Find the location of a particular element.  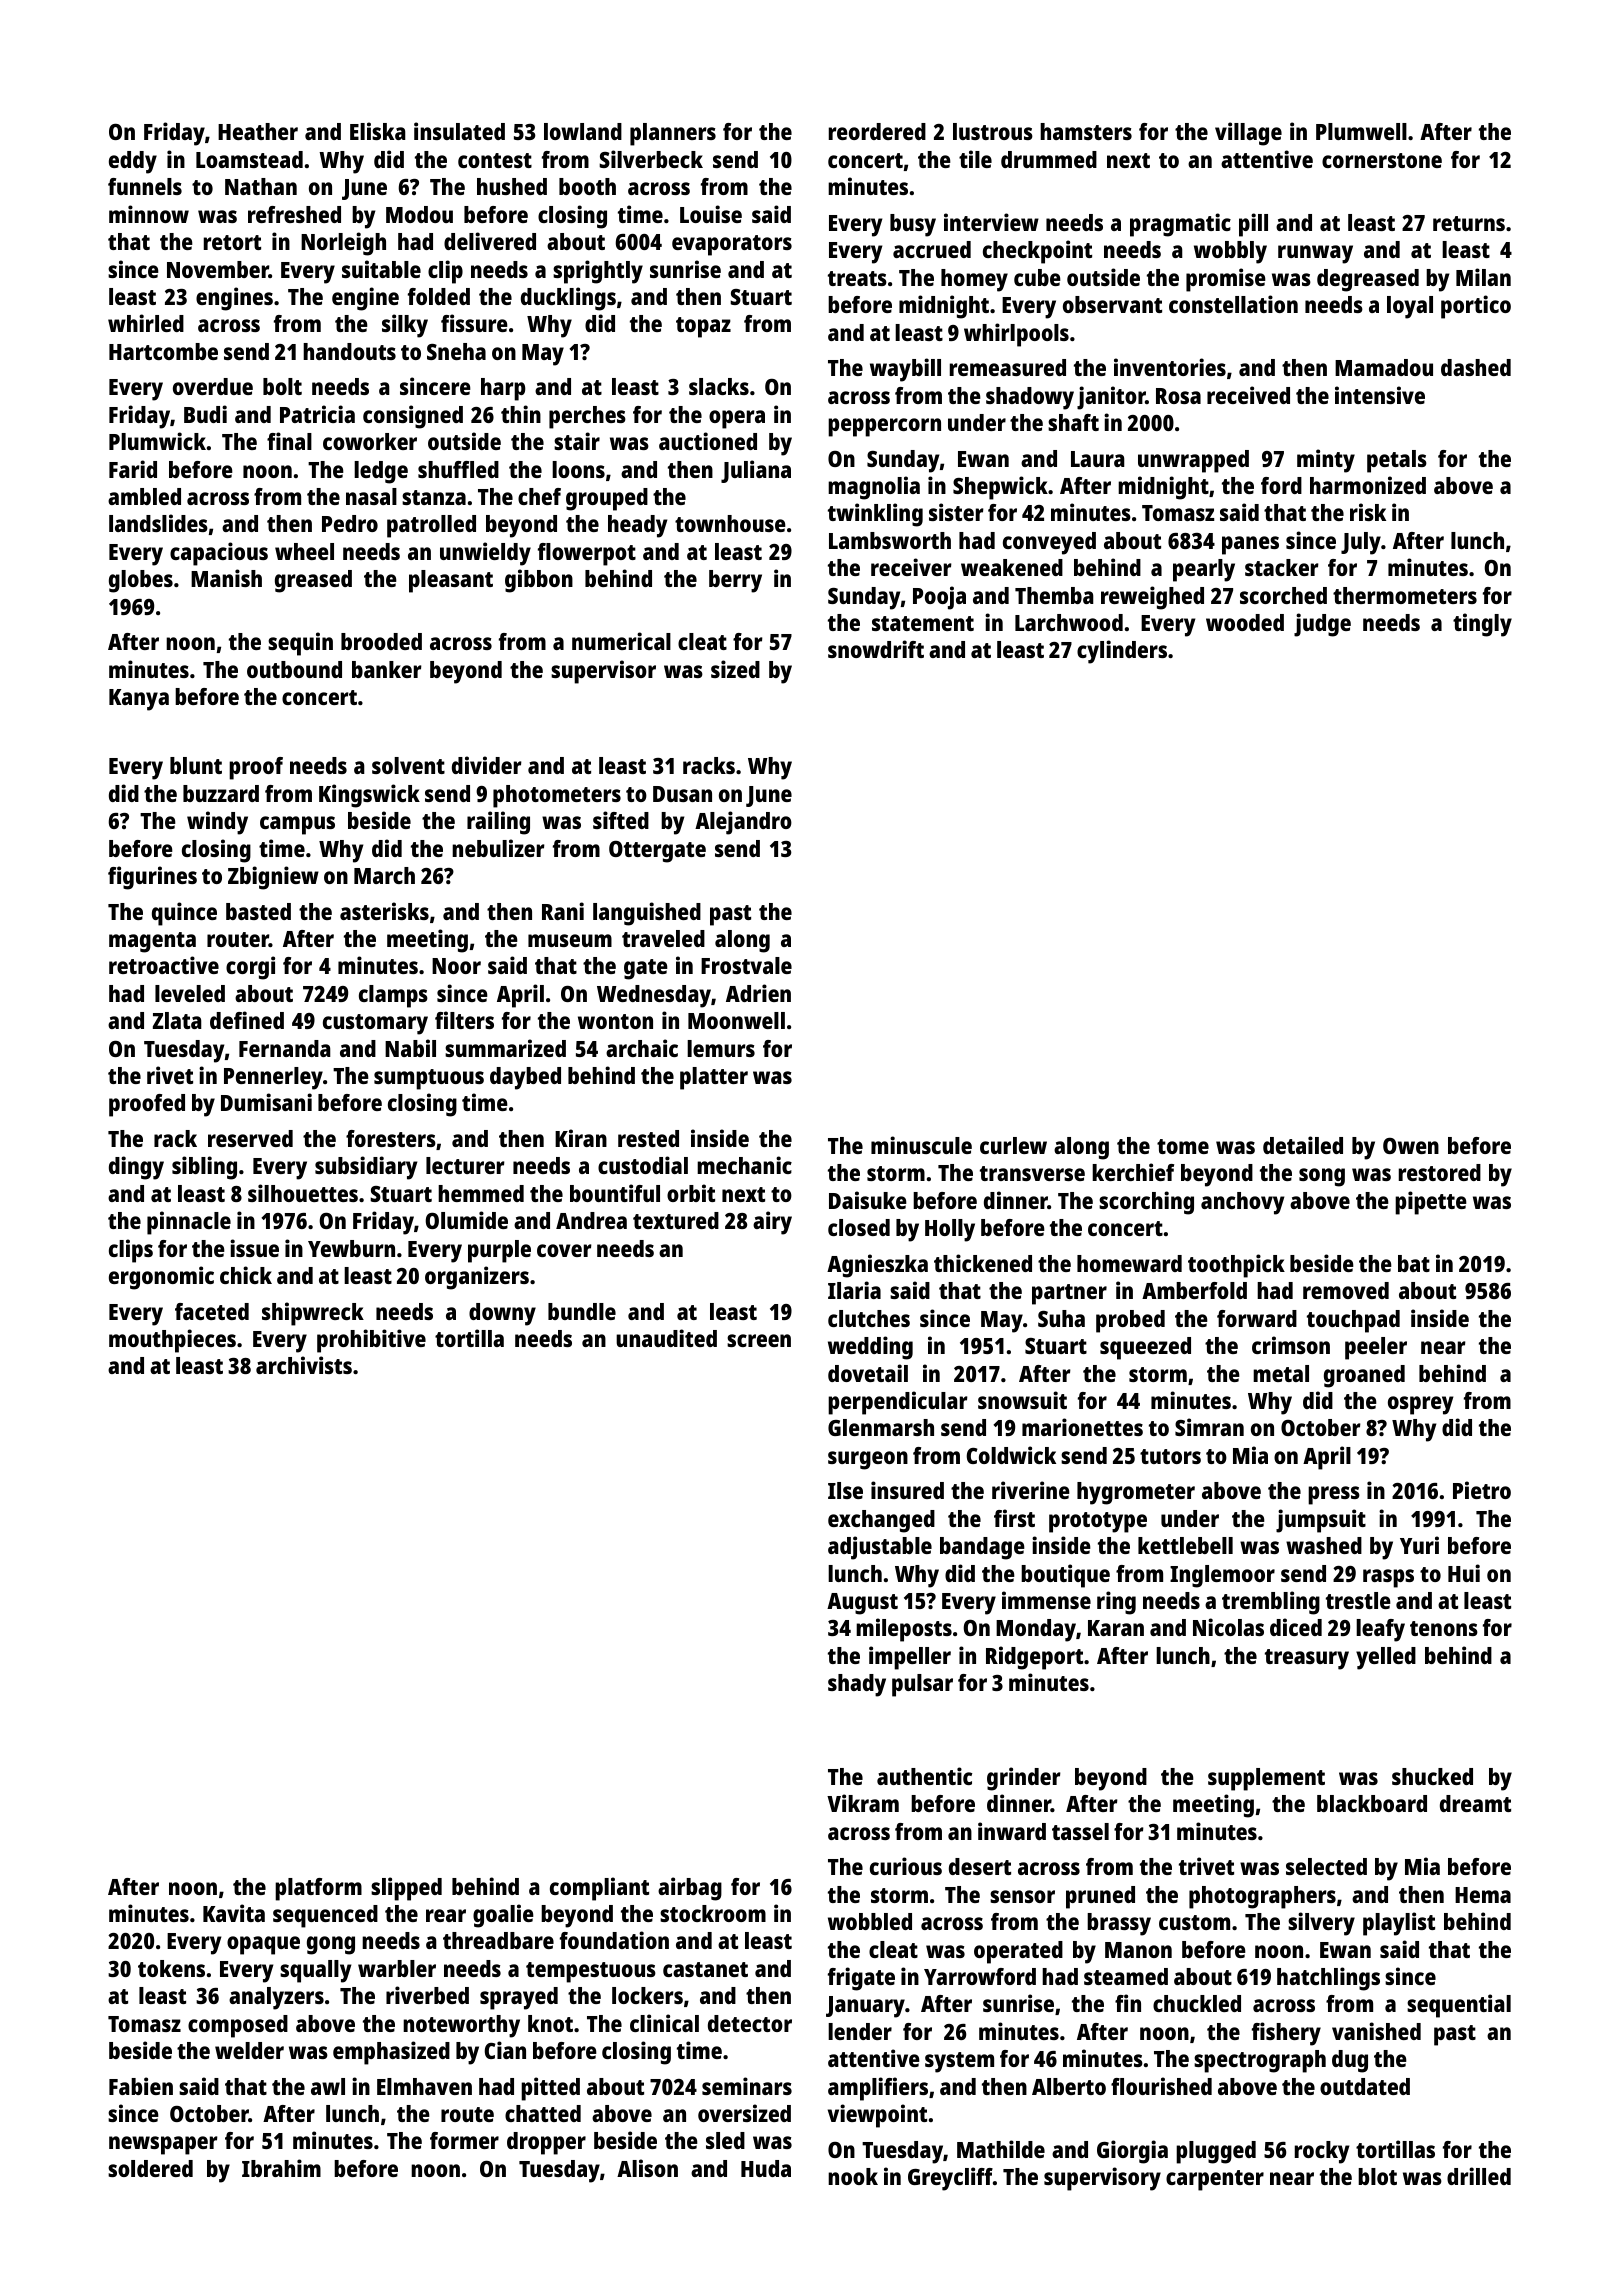

traveled is located at coordinates (663, 938).
